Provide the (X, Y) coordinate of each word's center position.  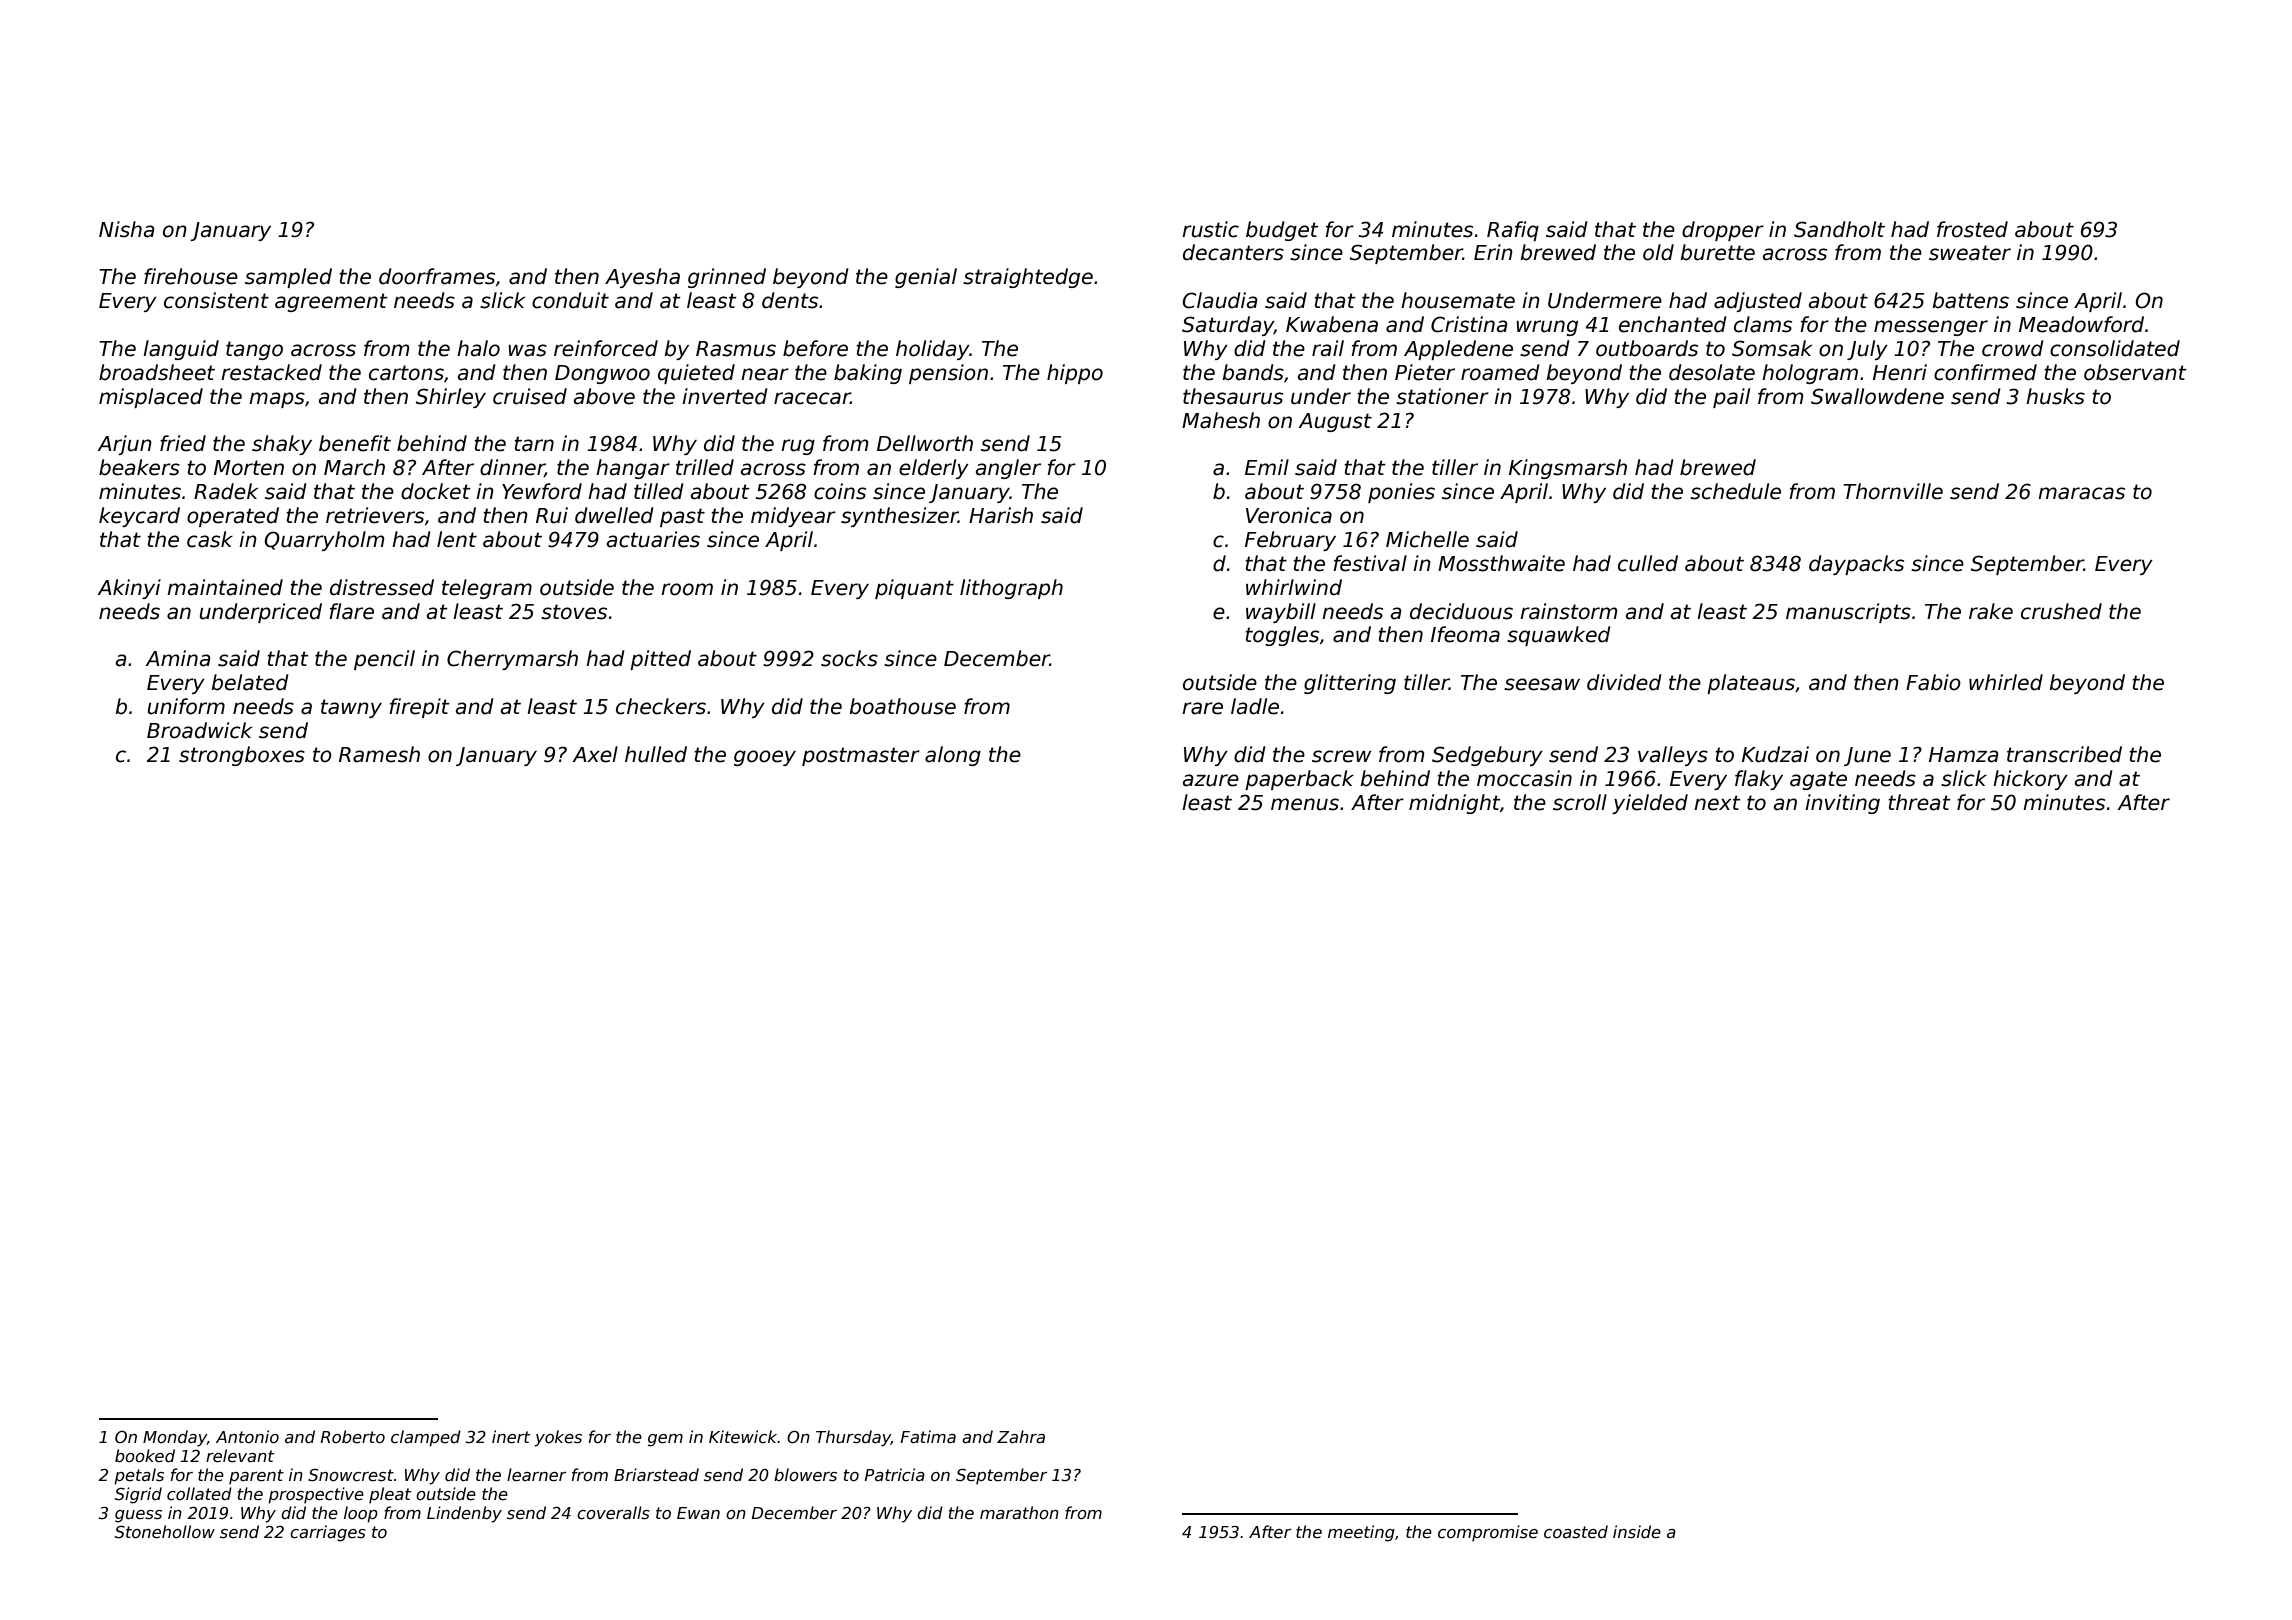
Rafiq (1513, 231)
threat (1919, 802)
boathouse (902, 706)
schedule (1735, 491)
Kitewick (743, 1437)
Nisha (126, 229)
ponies (1401, 493)
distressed (382, 587)
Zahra (1021, 1436)
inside (1637, 1532)
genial (926, 278)
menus (1305, 804)
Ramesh (379, 754)
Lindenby (464, 1514)
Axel (595, 754)
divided (1624, 682)
